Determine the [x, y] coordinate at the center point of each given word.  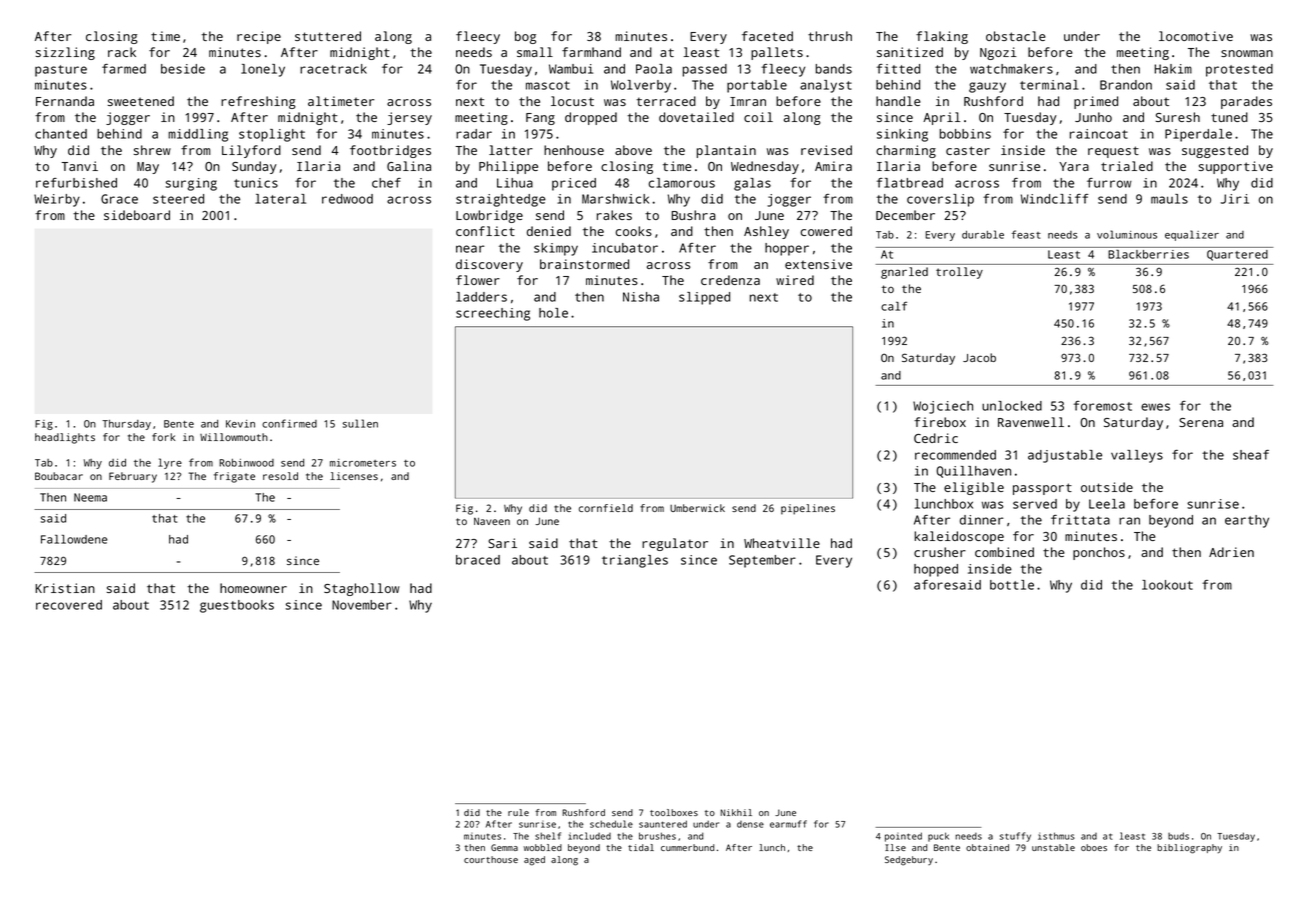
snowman [1247, 53]
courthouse [491, 859]
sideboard [137, 215]
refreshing [258, 102]
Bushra [694, 215]
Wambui [571, 69]
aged [534, 861]
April [941, 118]
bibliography [1189, 849]
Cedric [936, 438]
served [1035, 504]
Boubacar [59, 476]
